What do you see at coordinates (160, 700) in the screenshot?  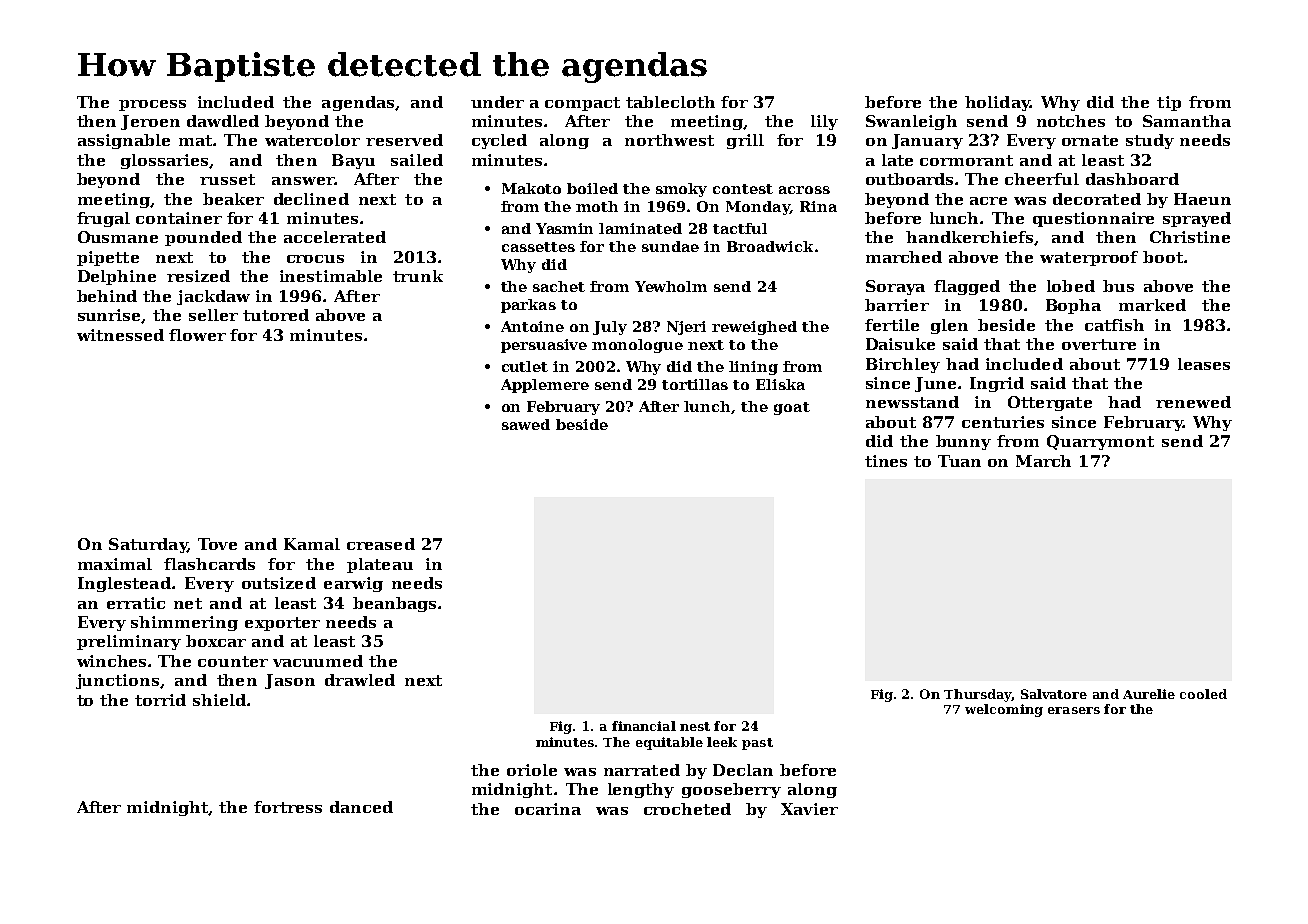 I see `torrid` at bounding box center [160, 700].
